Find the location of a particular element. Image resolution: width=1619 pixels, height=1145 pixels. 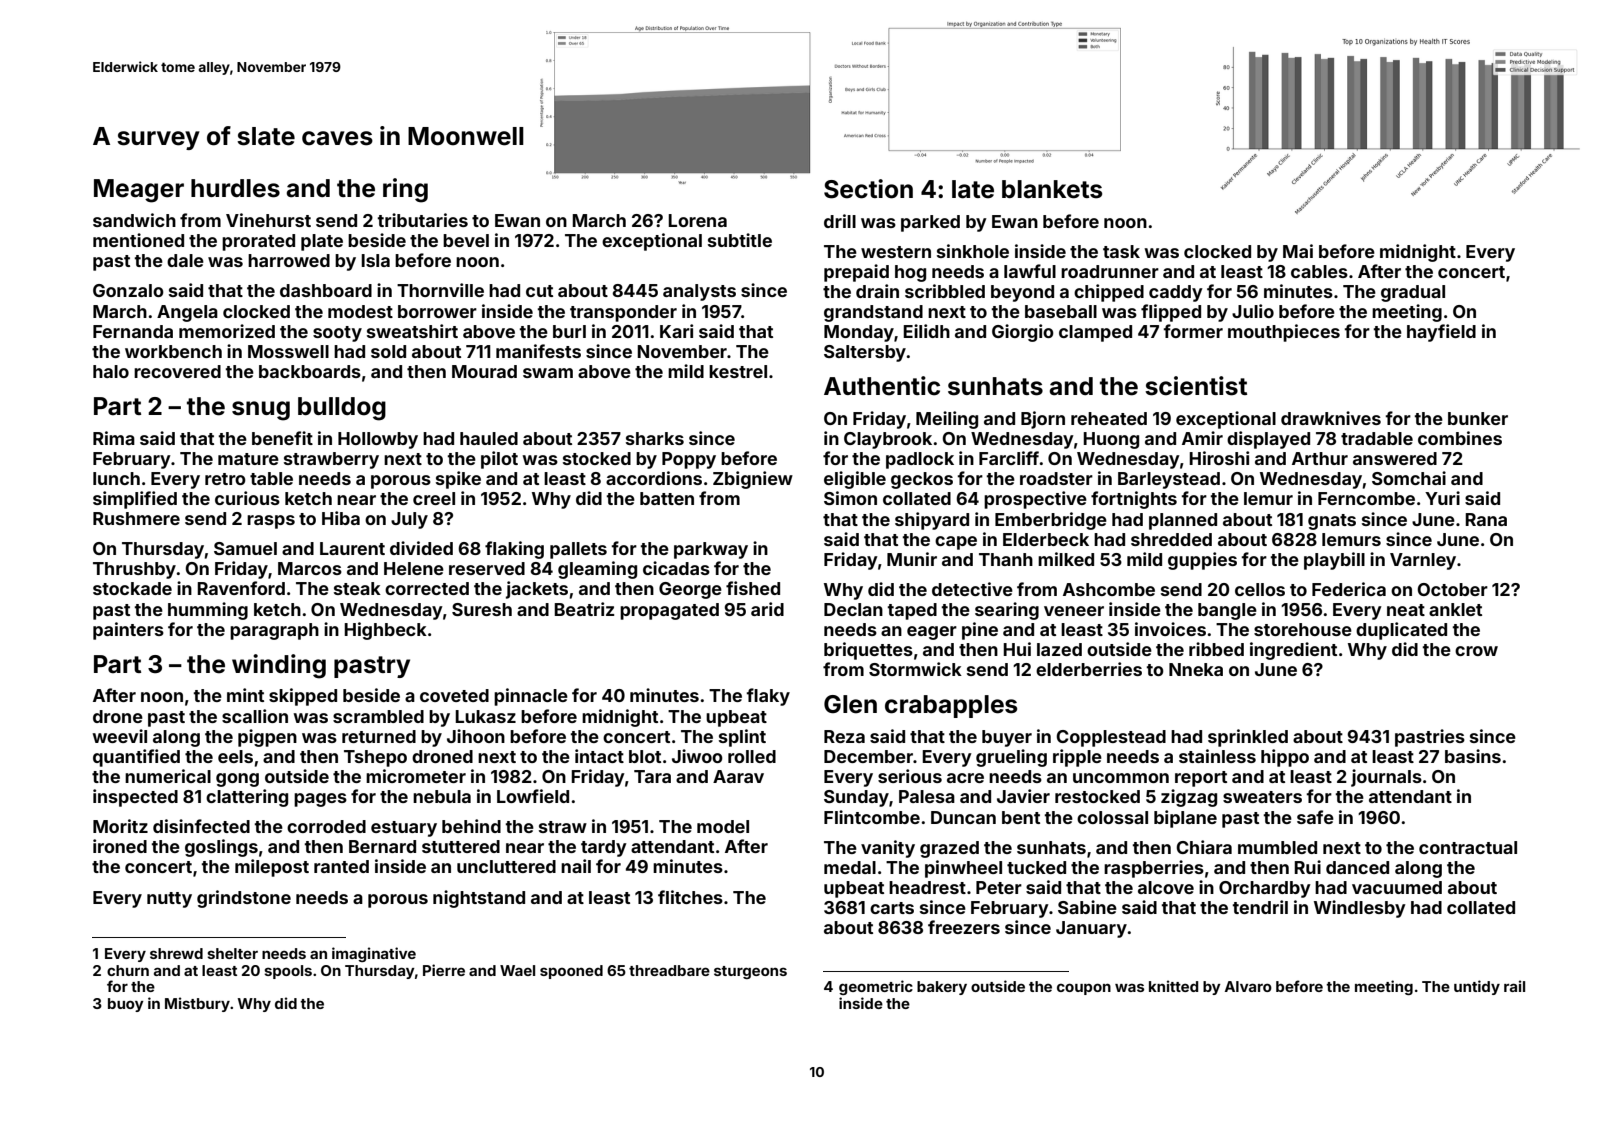

shelter is located at coordinates (232, 953).
